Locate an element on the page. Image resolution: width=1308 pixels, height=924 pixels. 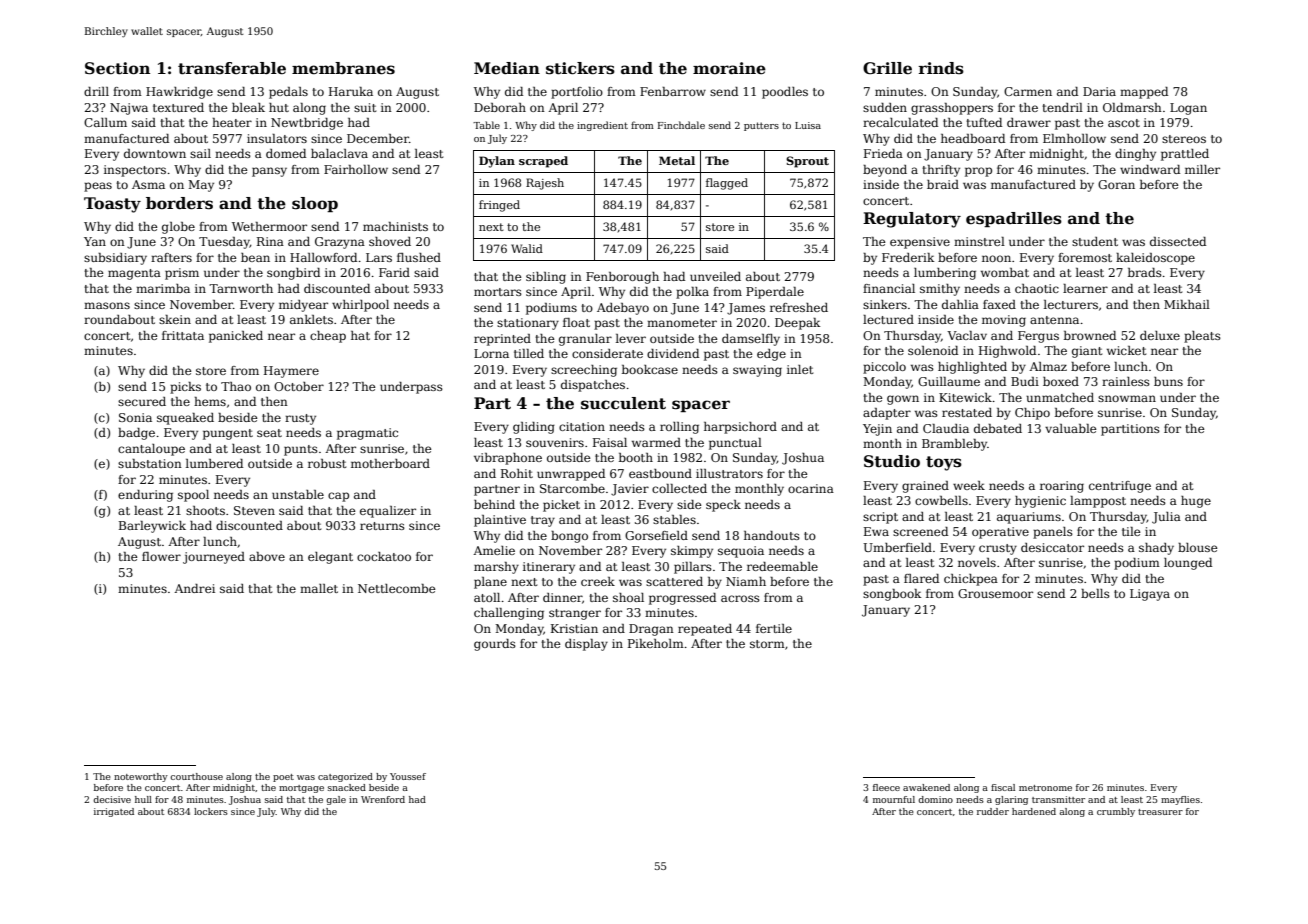
stickers is located at coordinates (580, 68).
